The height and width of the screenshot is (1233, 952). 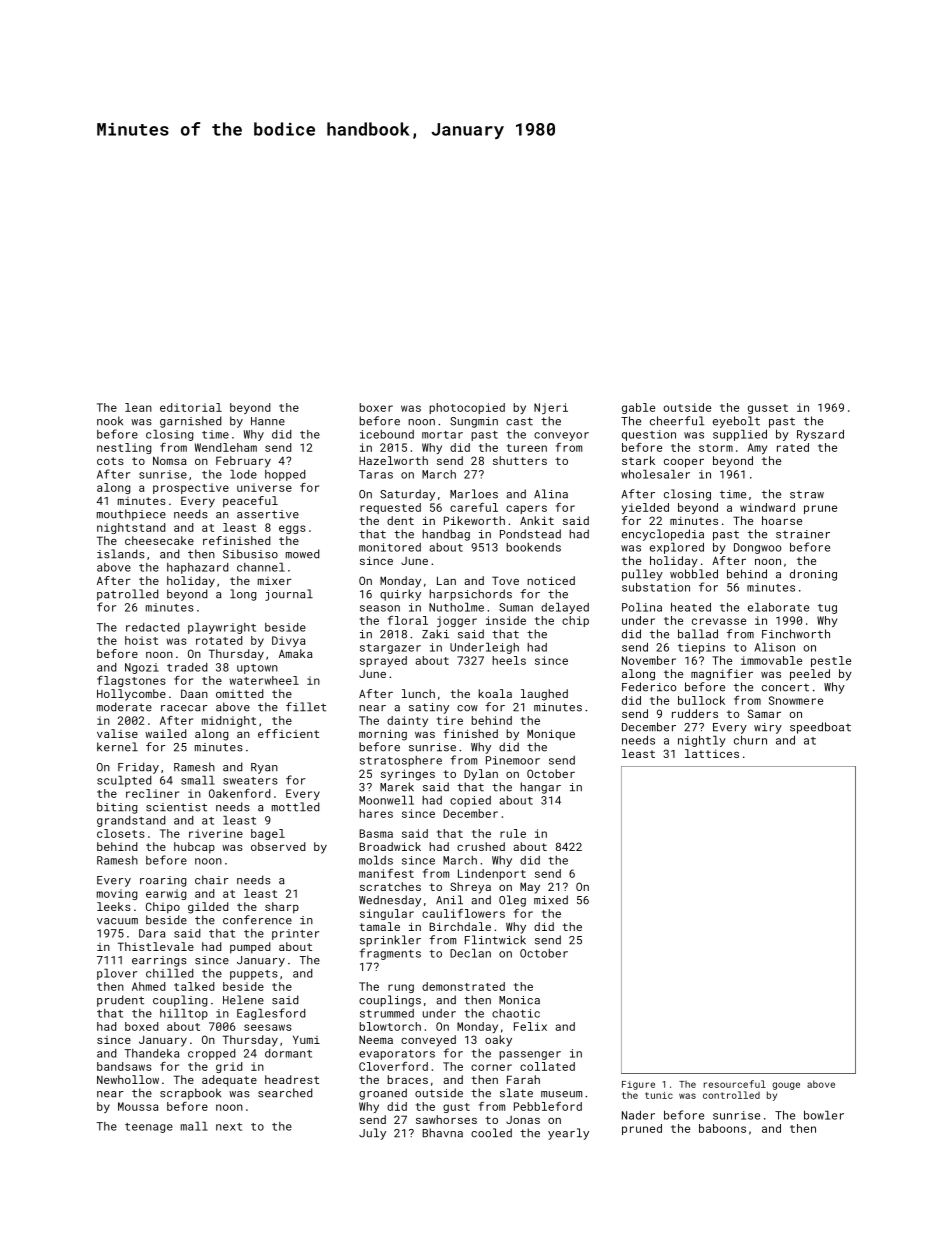 I want to click on gusset, so click(x=768, y=409).
